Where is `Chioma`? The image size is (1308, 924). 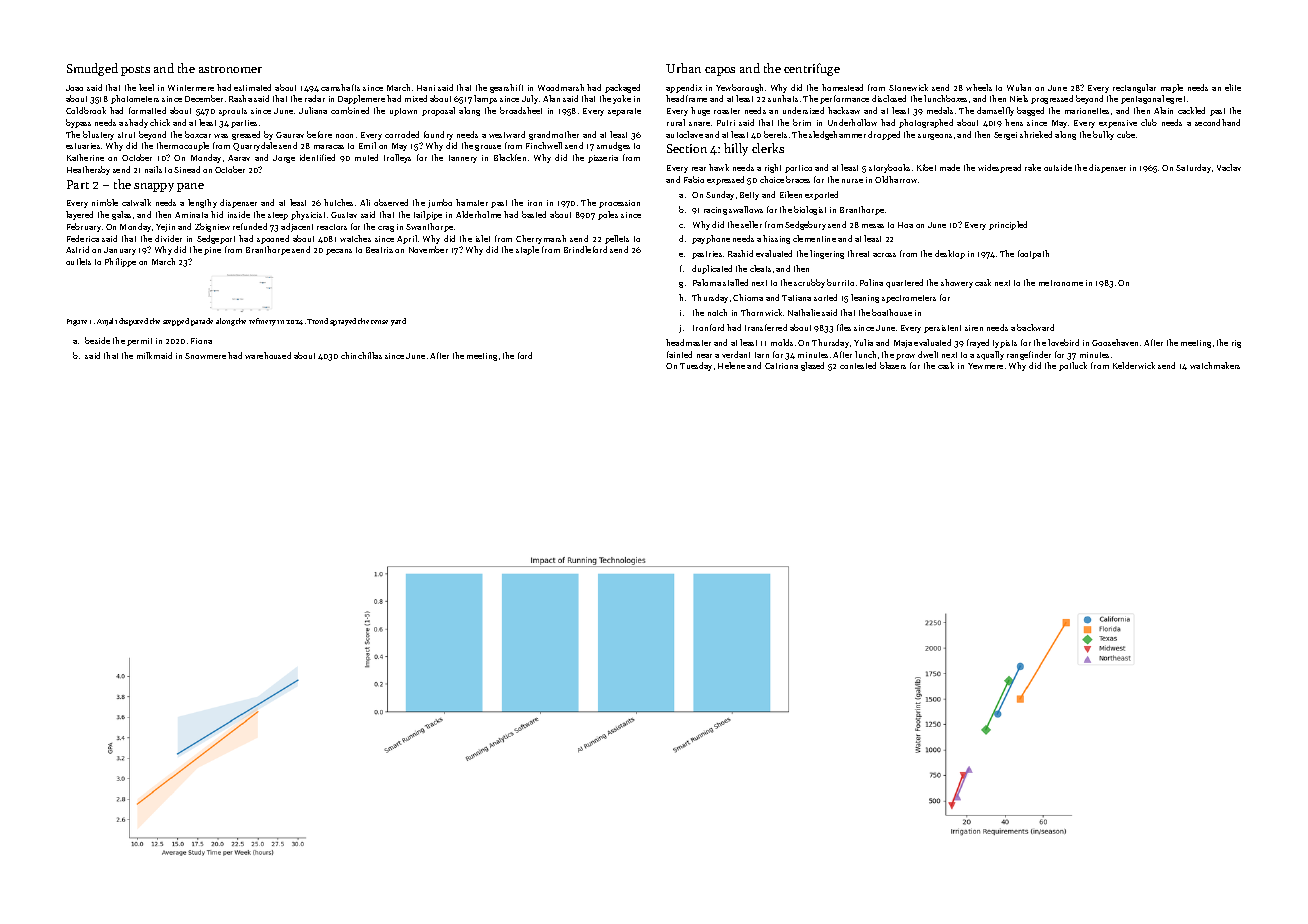 Chioma is located at coordinates (748, 297).
